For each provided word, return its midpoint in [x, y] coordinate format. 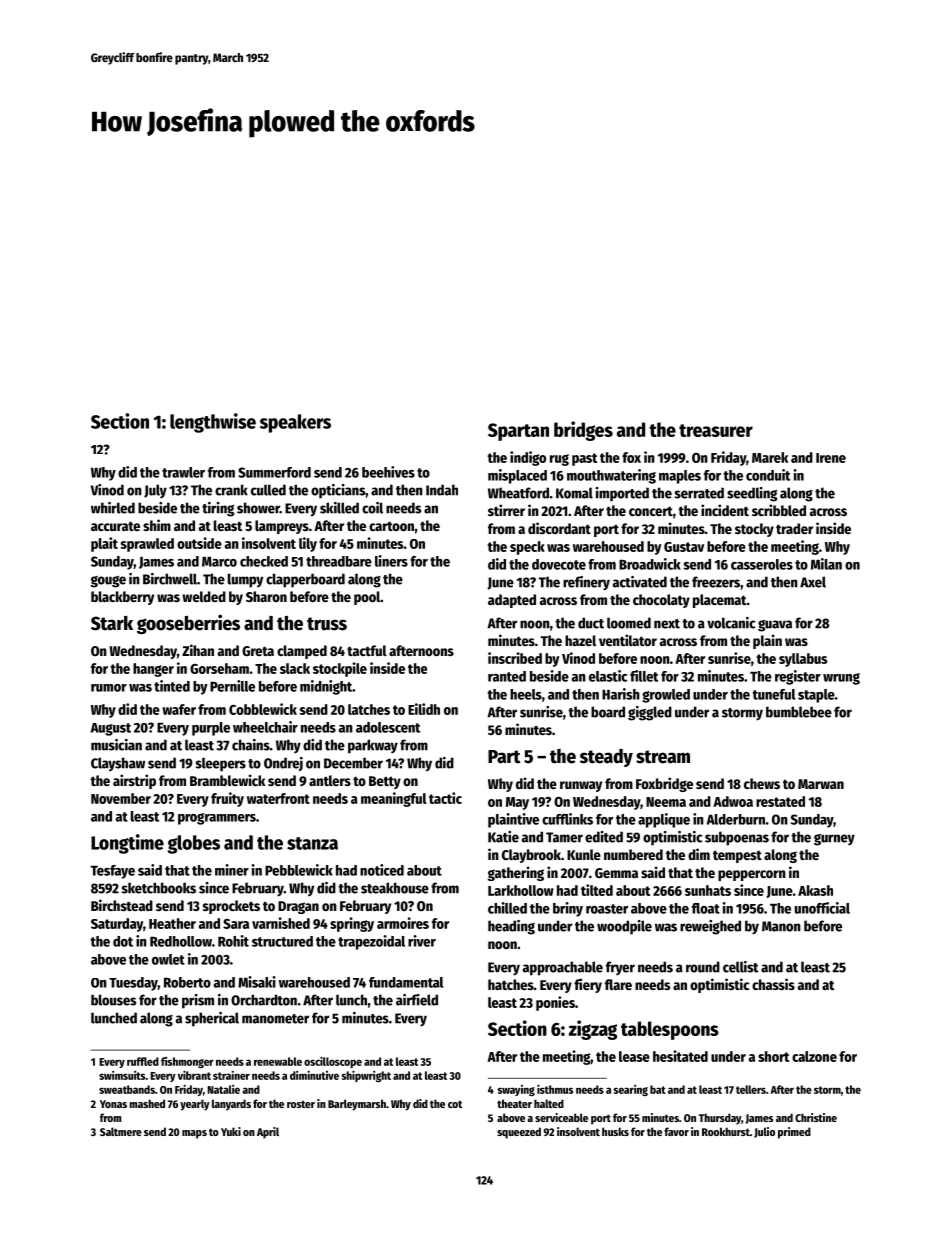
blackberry [122, 598]
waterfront [278, 798]
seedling [752, 494]
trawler [183, 472]
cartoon [391, 526]
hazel [580, 640]
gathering [516, 873]
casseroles [762, 564]
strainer [231, 1075]
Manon [781, 926]
